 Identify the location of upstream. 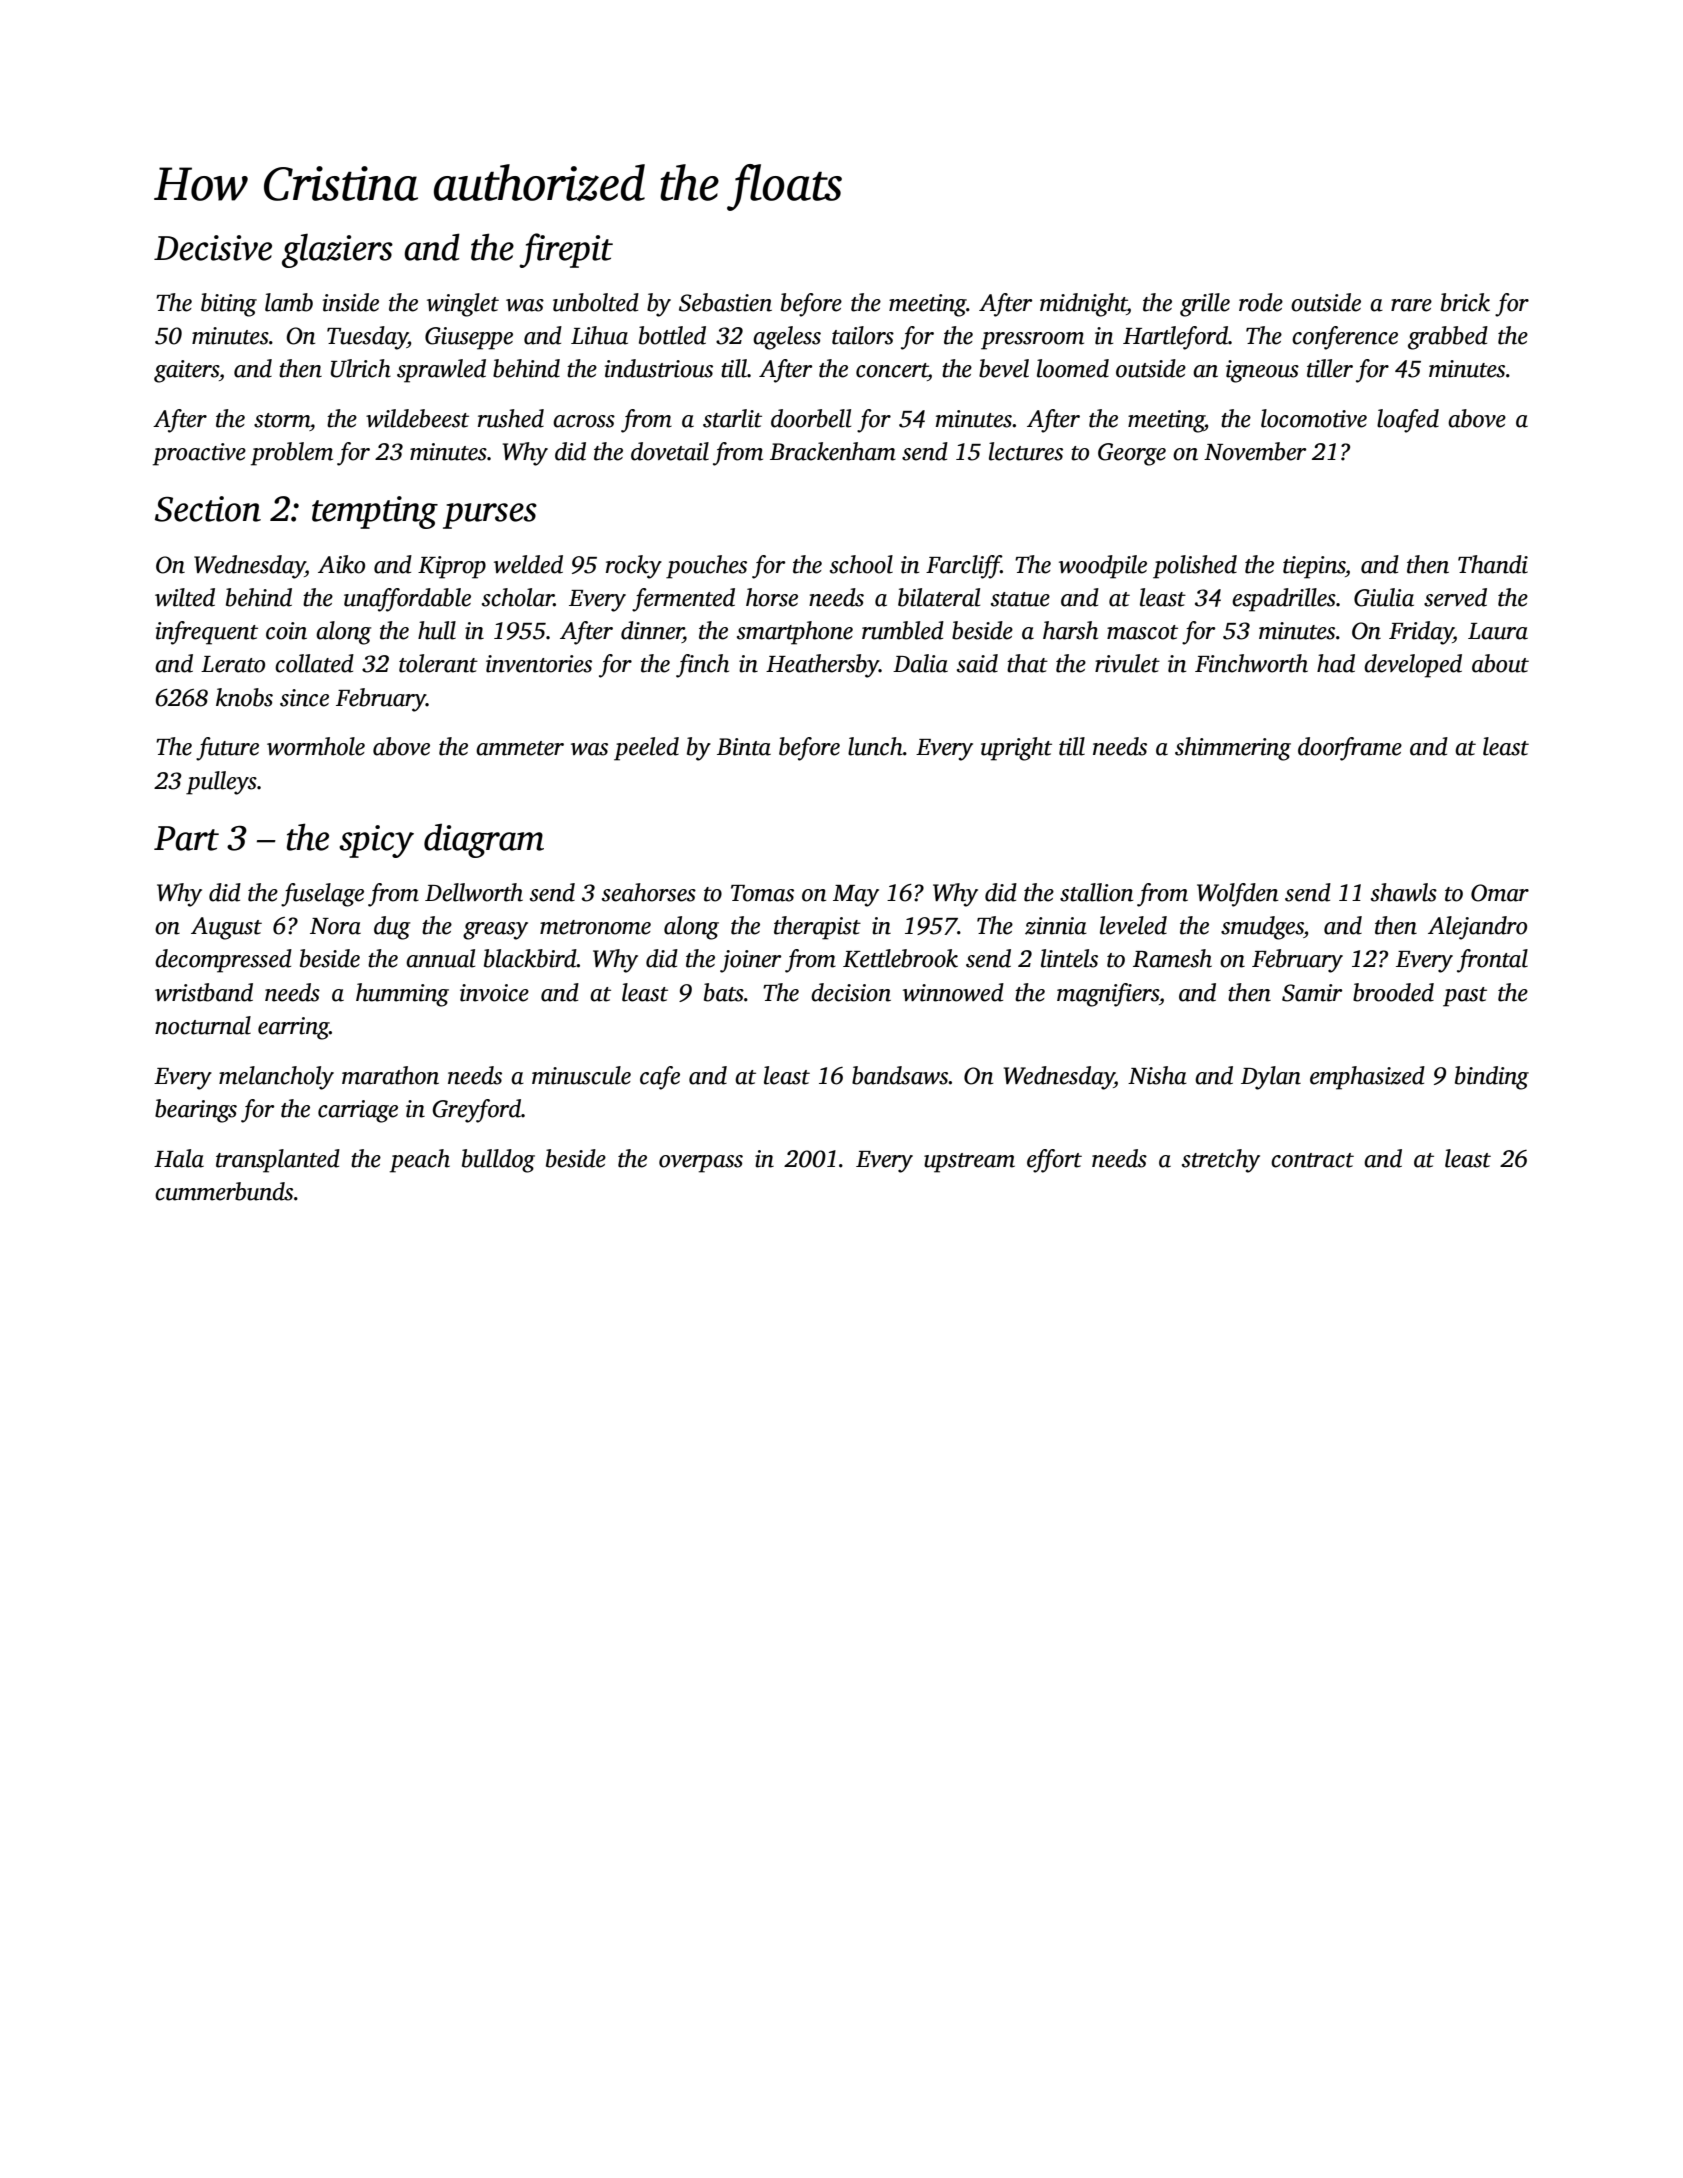
(969, 1163).
